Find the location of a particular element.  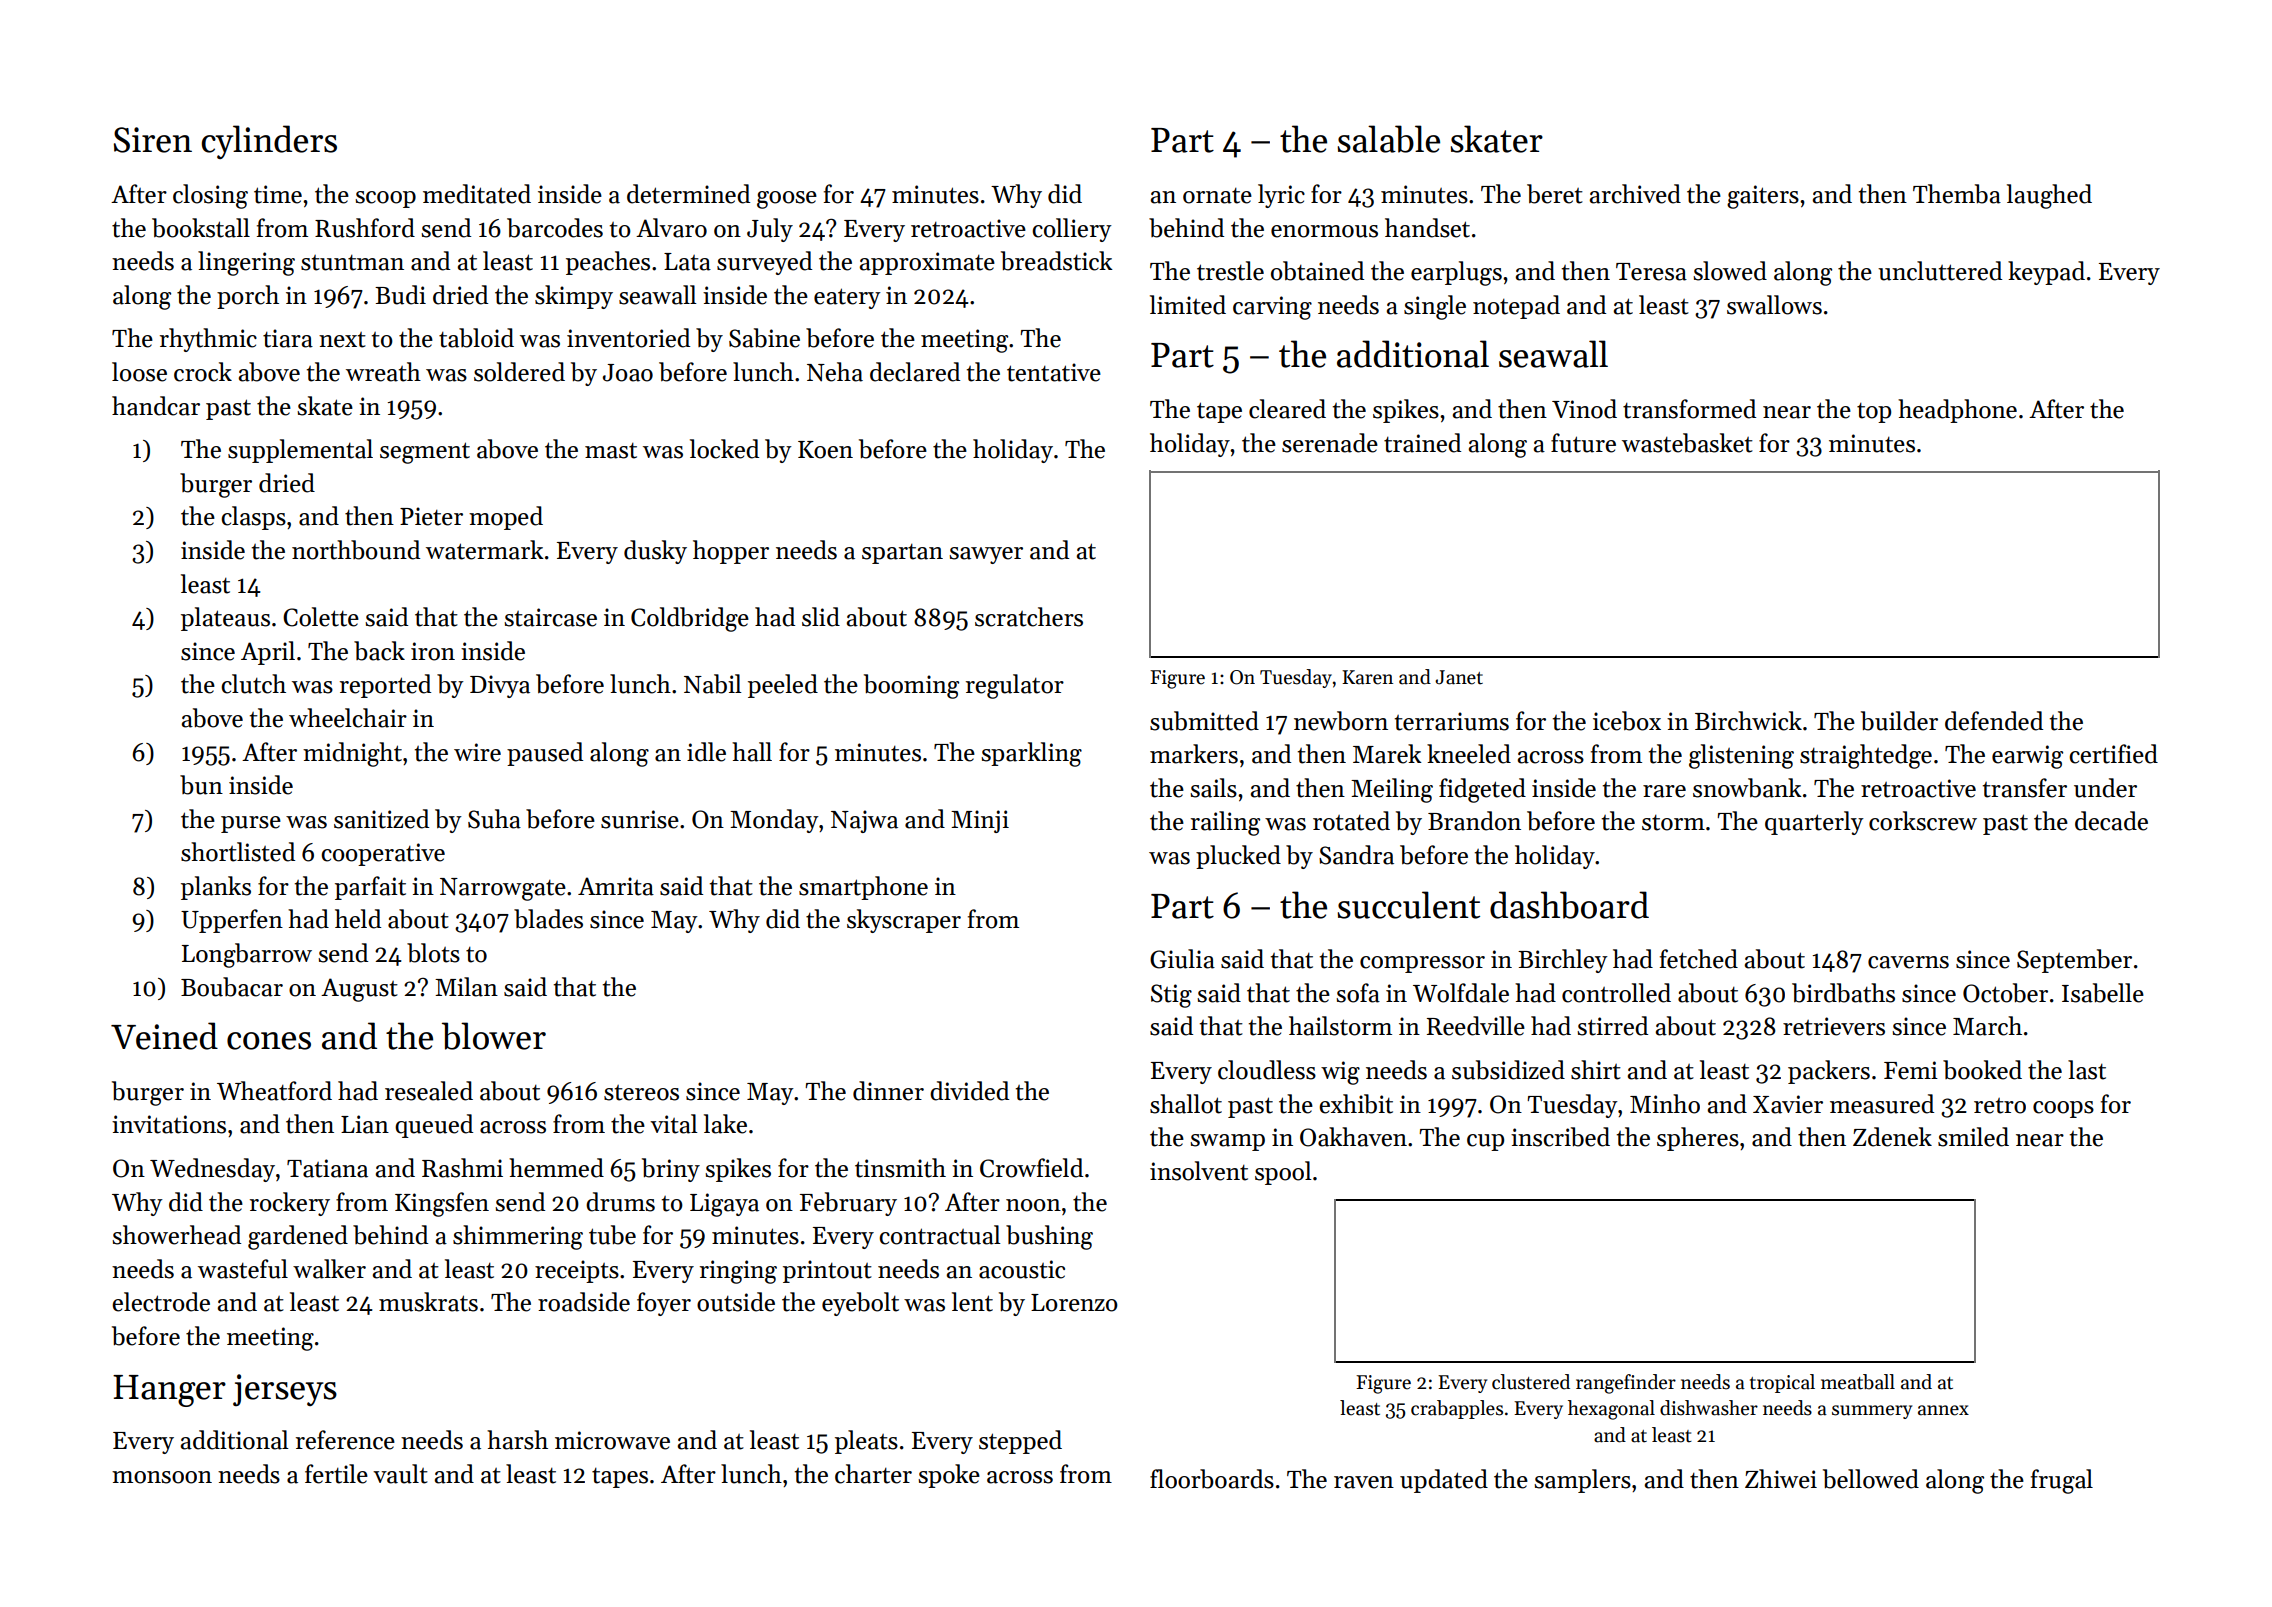

monsoon is located at coordinates (162, 1477).
